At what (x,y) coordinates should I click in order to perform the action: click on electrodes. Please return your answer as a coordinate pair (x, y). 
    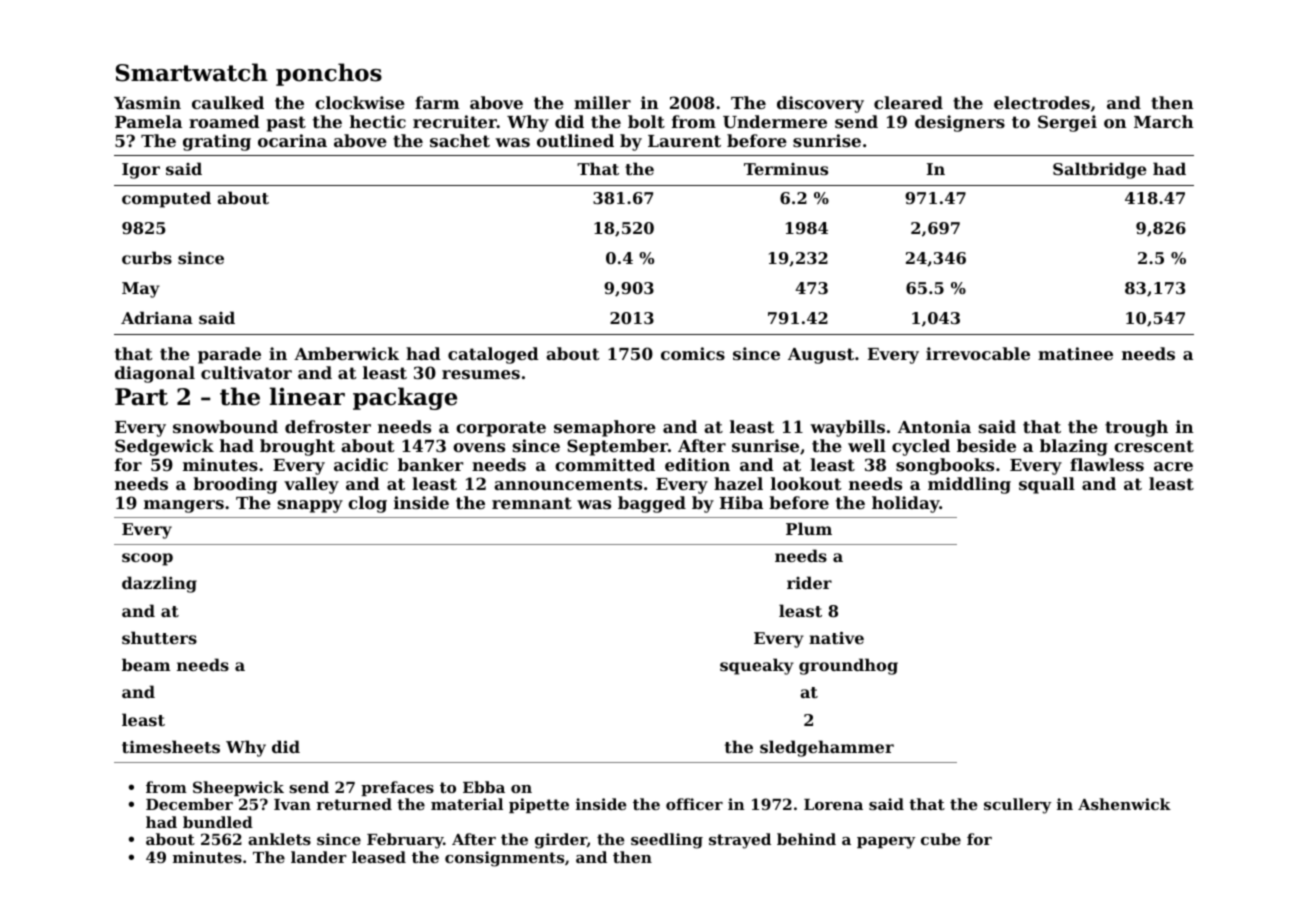
    Looking at the image, I should click on (1042, 102).
